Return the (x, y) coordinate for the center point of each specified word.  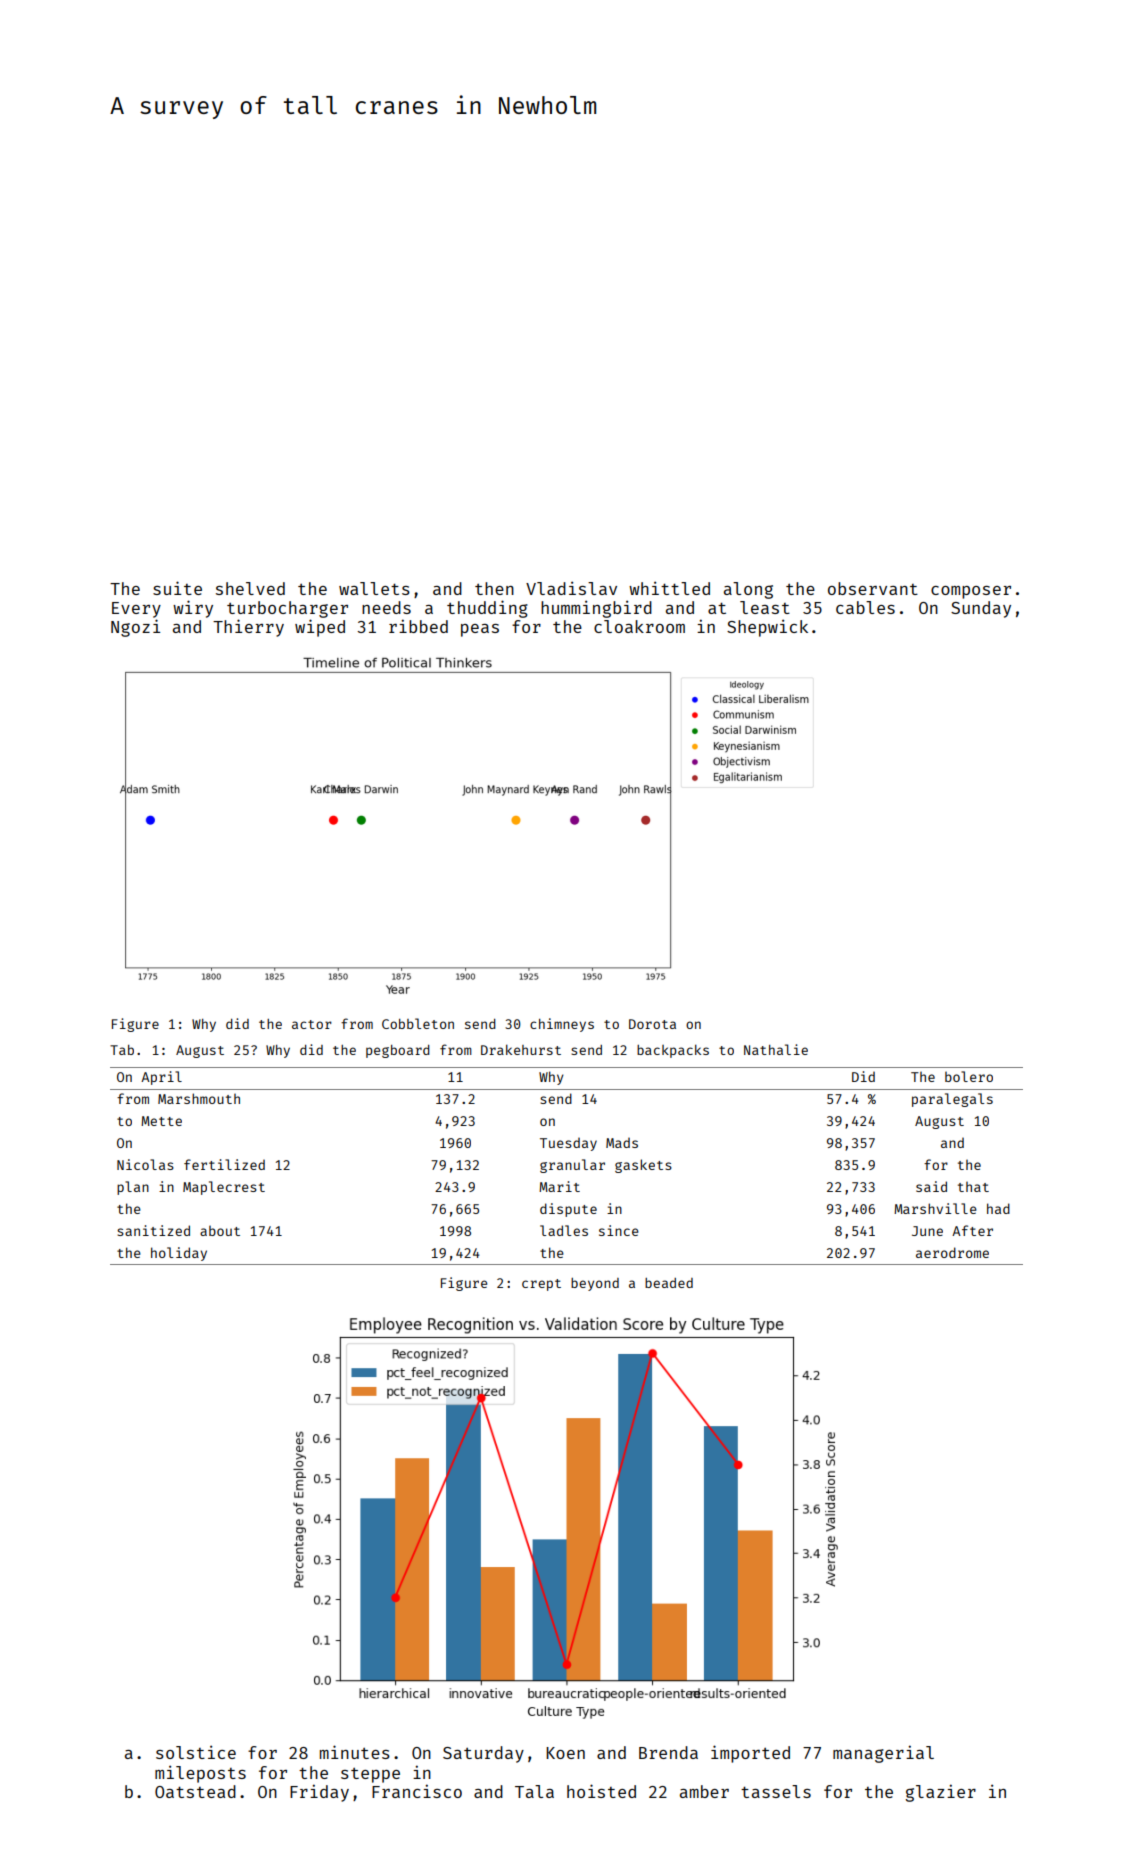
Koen (565, 1753)
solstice (196, 1752)
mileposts (200, 1774)
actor (312, 1024)
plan (133, 1188)
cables (865, 607)
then (494, 588)
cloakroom (639, 626)
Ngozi (135, 628)
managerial (883, 1754)
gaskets (643, 1166)
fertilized (224, 1164)
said (931, 1186)
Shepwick (767, 628)
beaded (669, 1283)
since (619, 1230)
